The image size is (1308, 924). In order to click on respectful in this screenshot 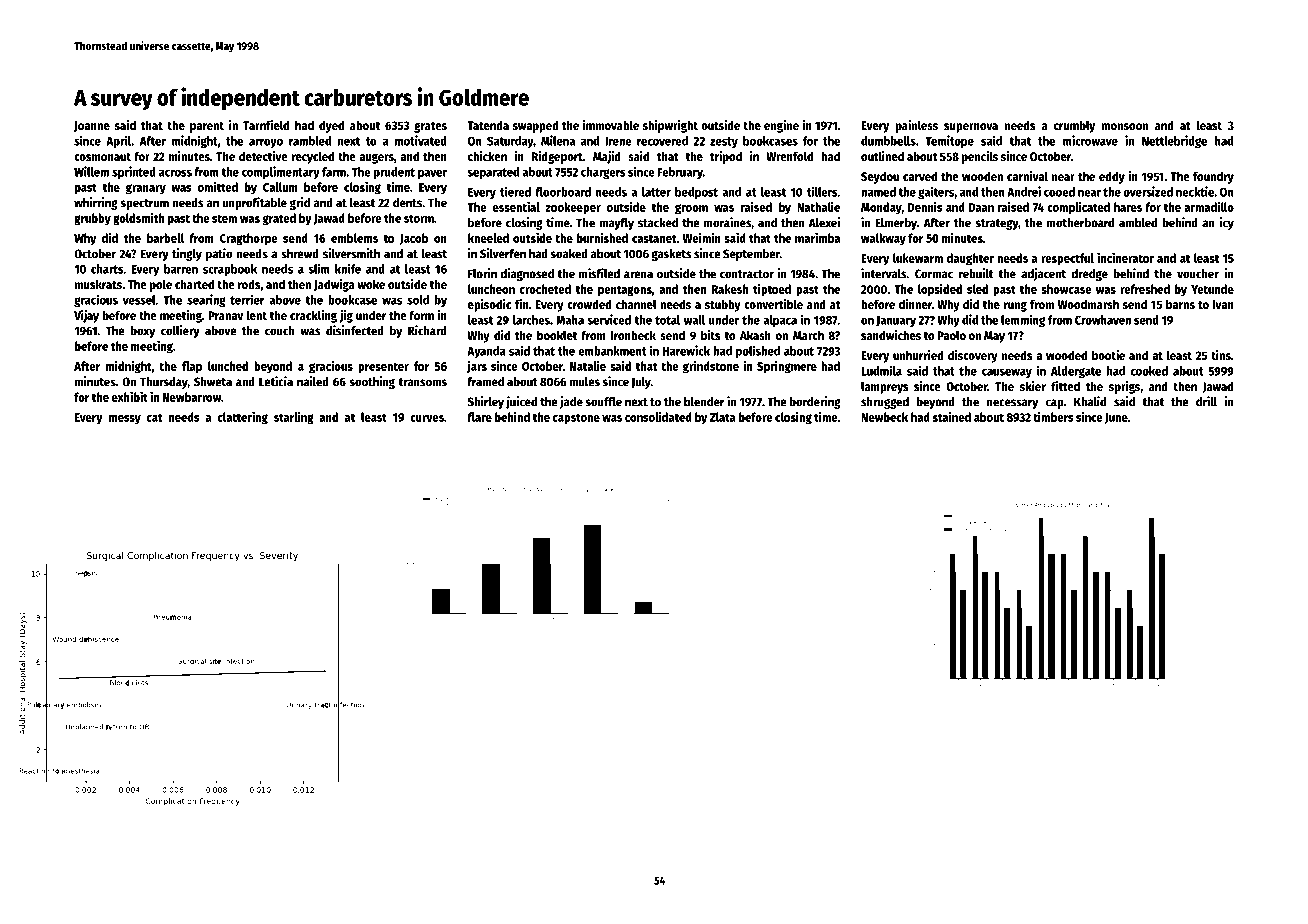, I will do `click(1067, 259)`.
